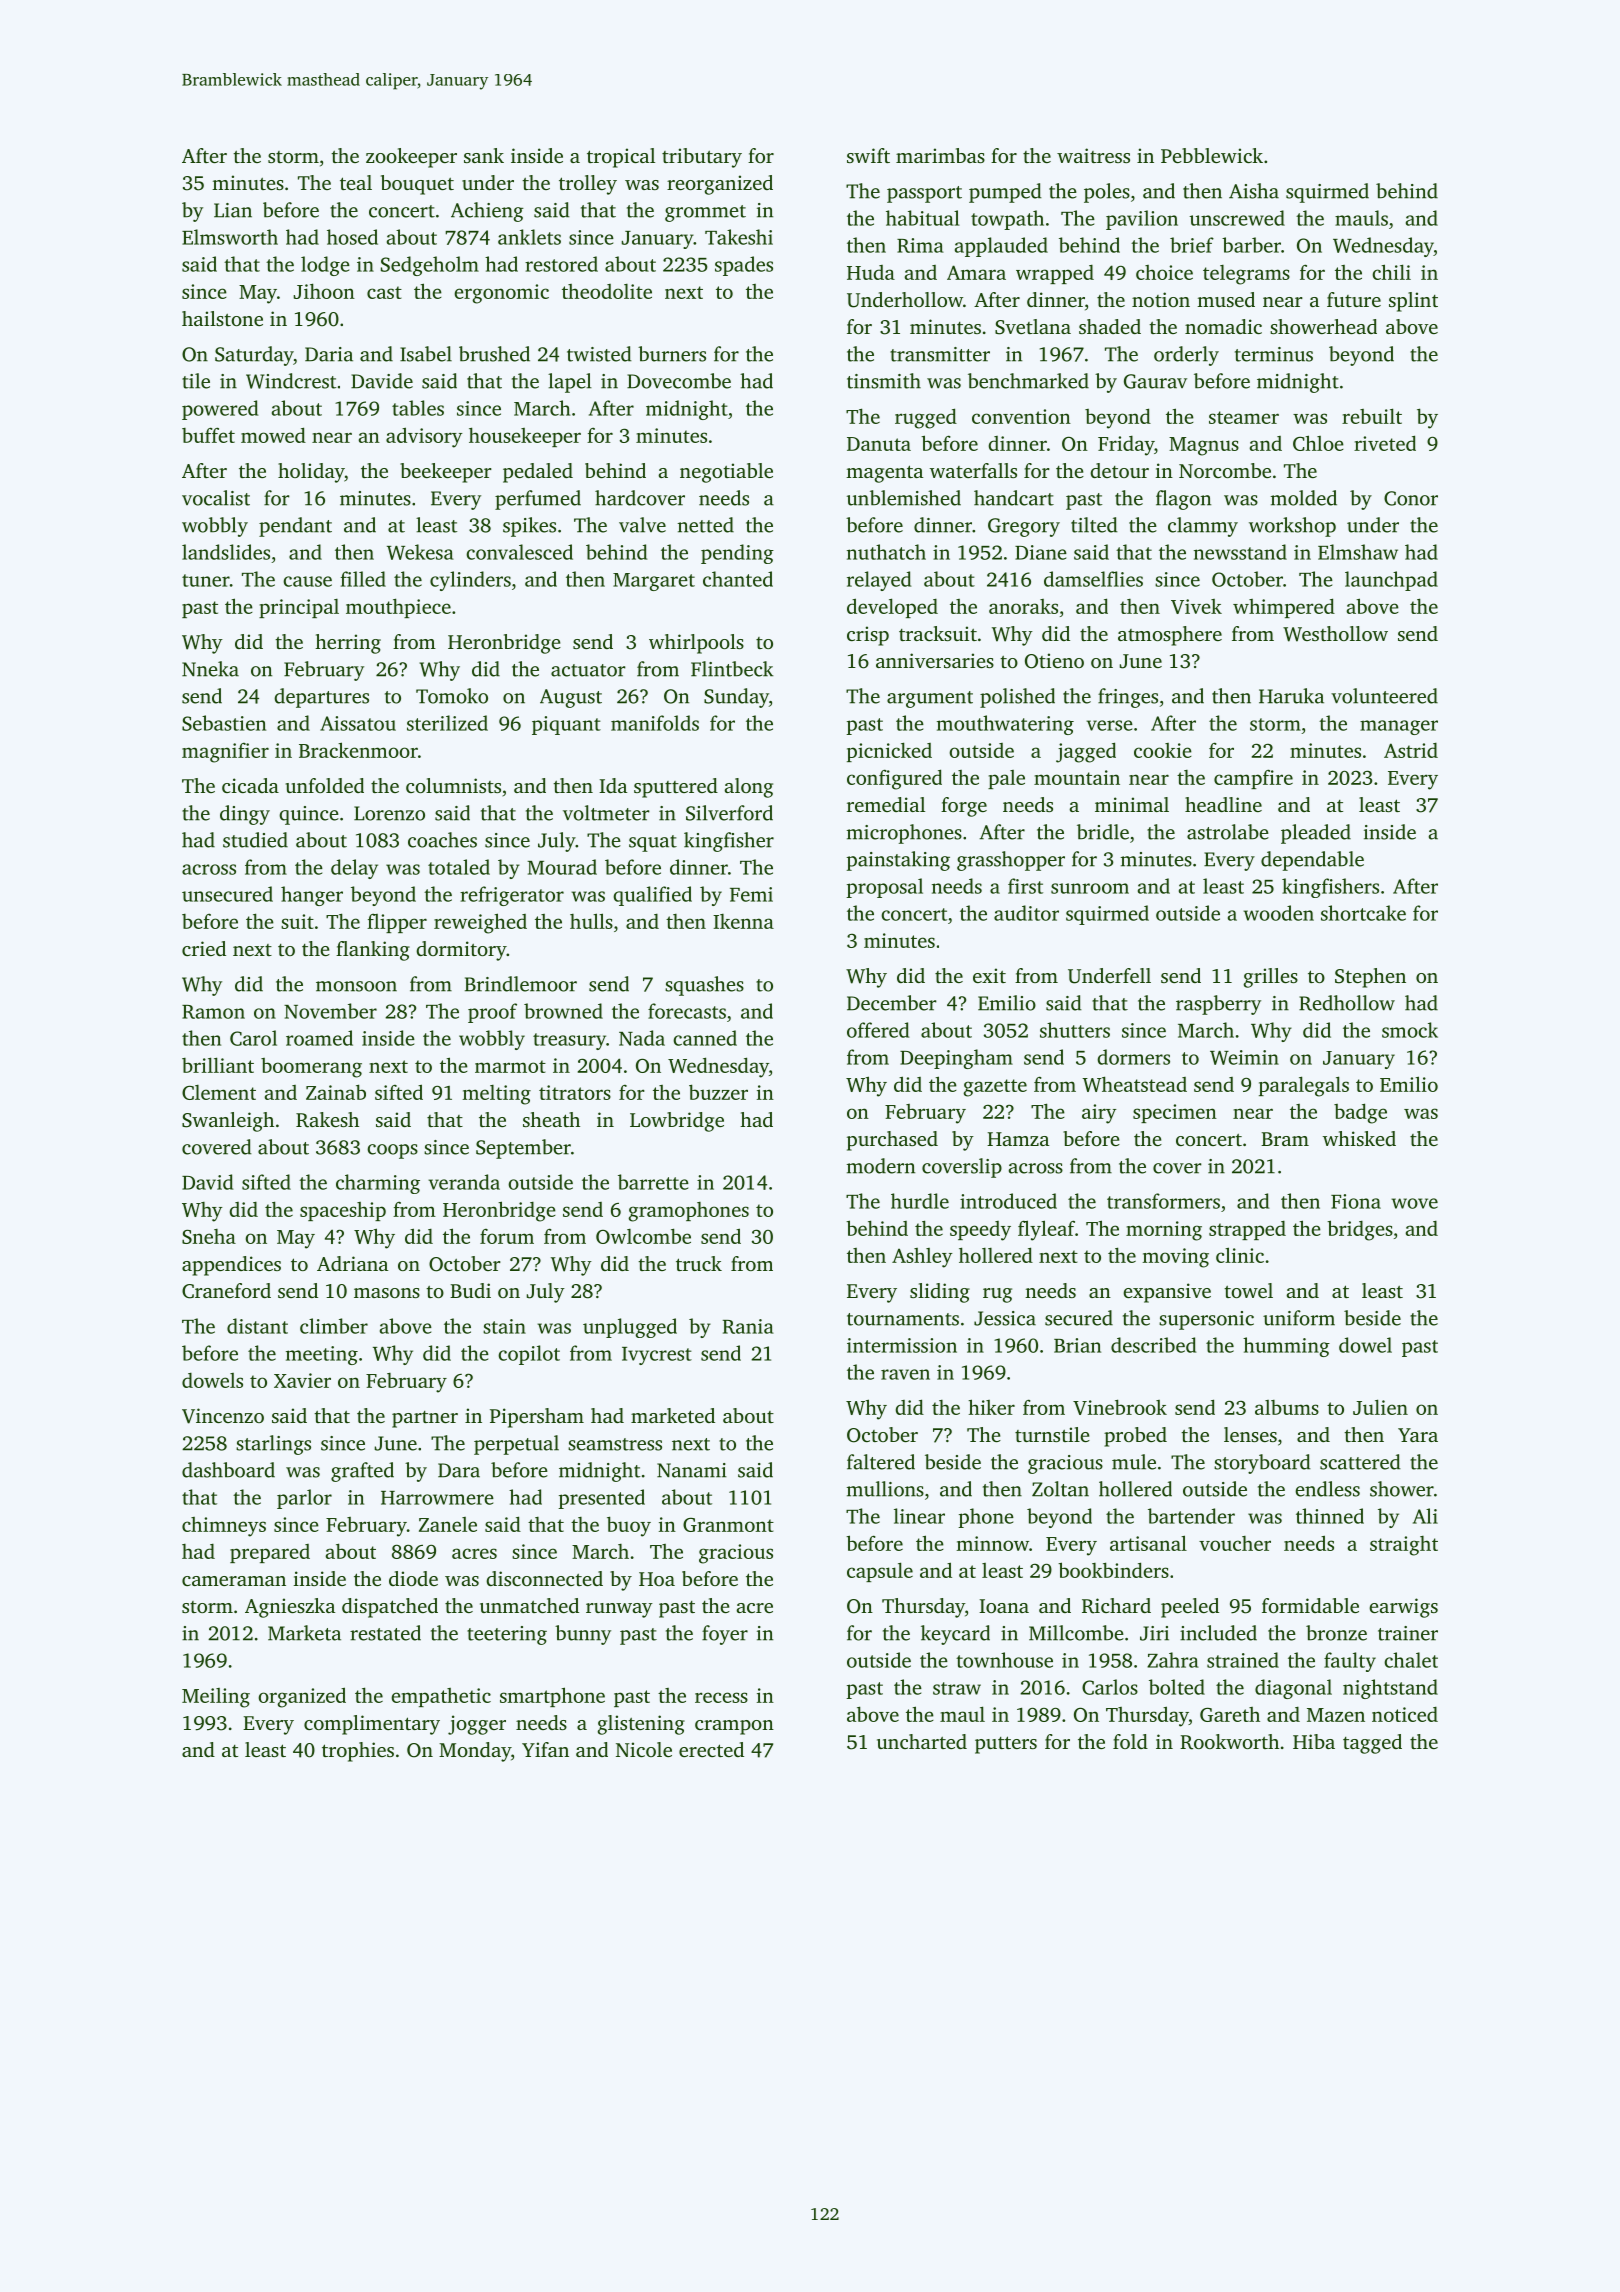 This screenshot has width=1620, height=2292. Describe the element at coordinates (257, 1326) in the screenshot. I see `distant` at that location.
